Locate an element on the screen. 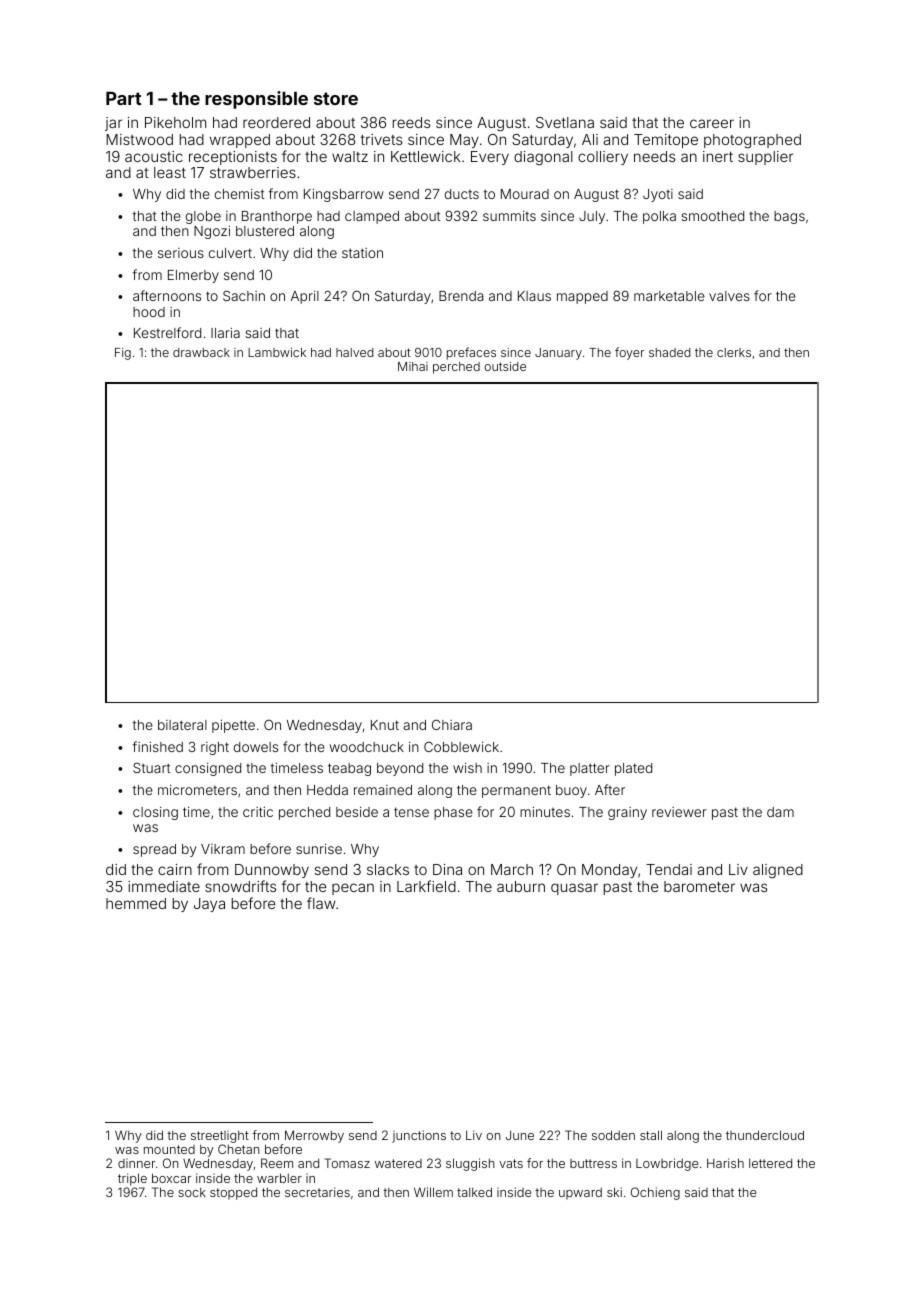  Mihai is located at coordinates (413, 366).
